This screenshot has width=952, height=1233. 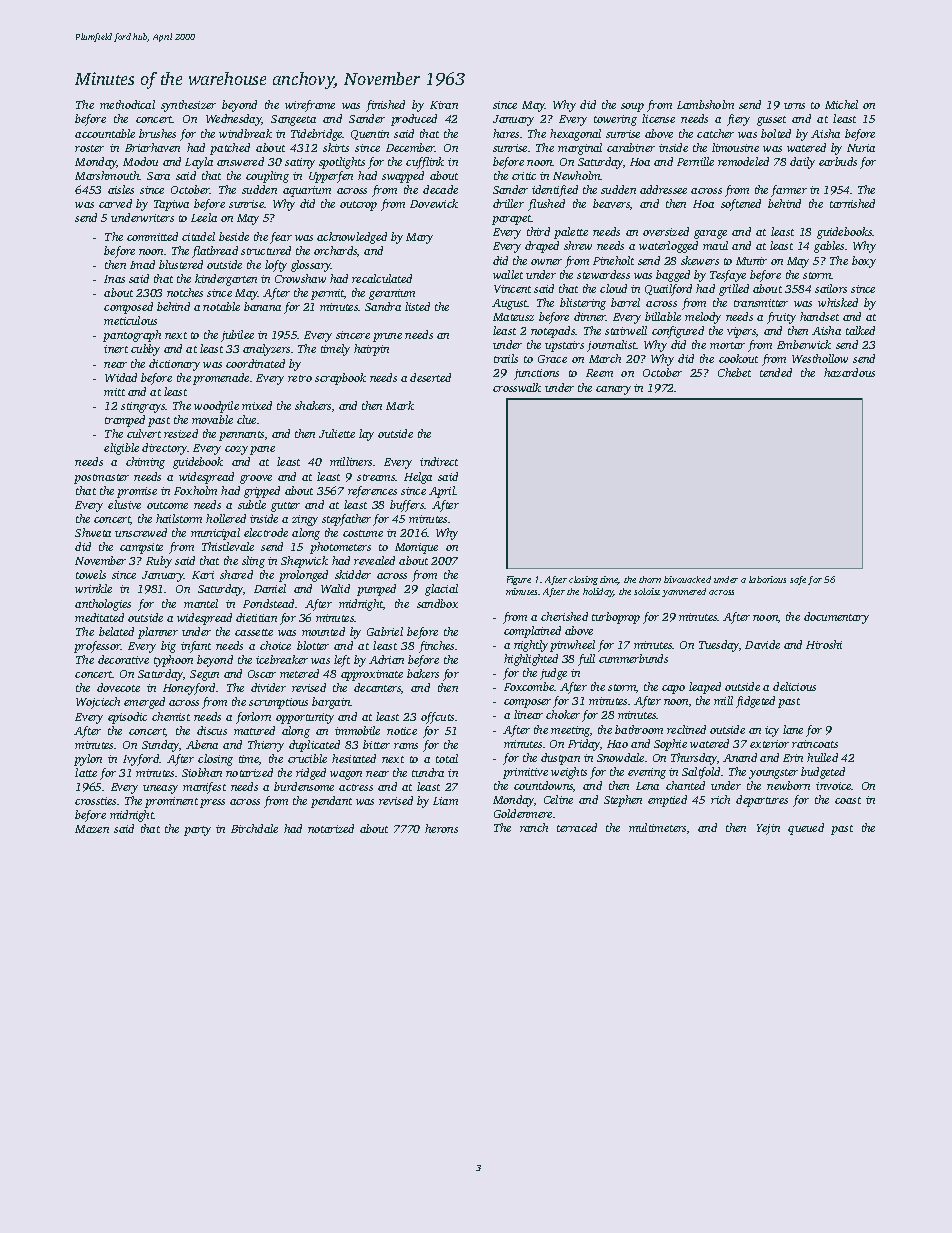 I want to click on safe, so click(x=798, y=580).
